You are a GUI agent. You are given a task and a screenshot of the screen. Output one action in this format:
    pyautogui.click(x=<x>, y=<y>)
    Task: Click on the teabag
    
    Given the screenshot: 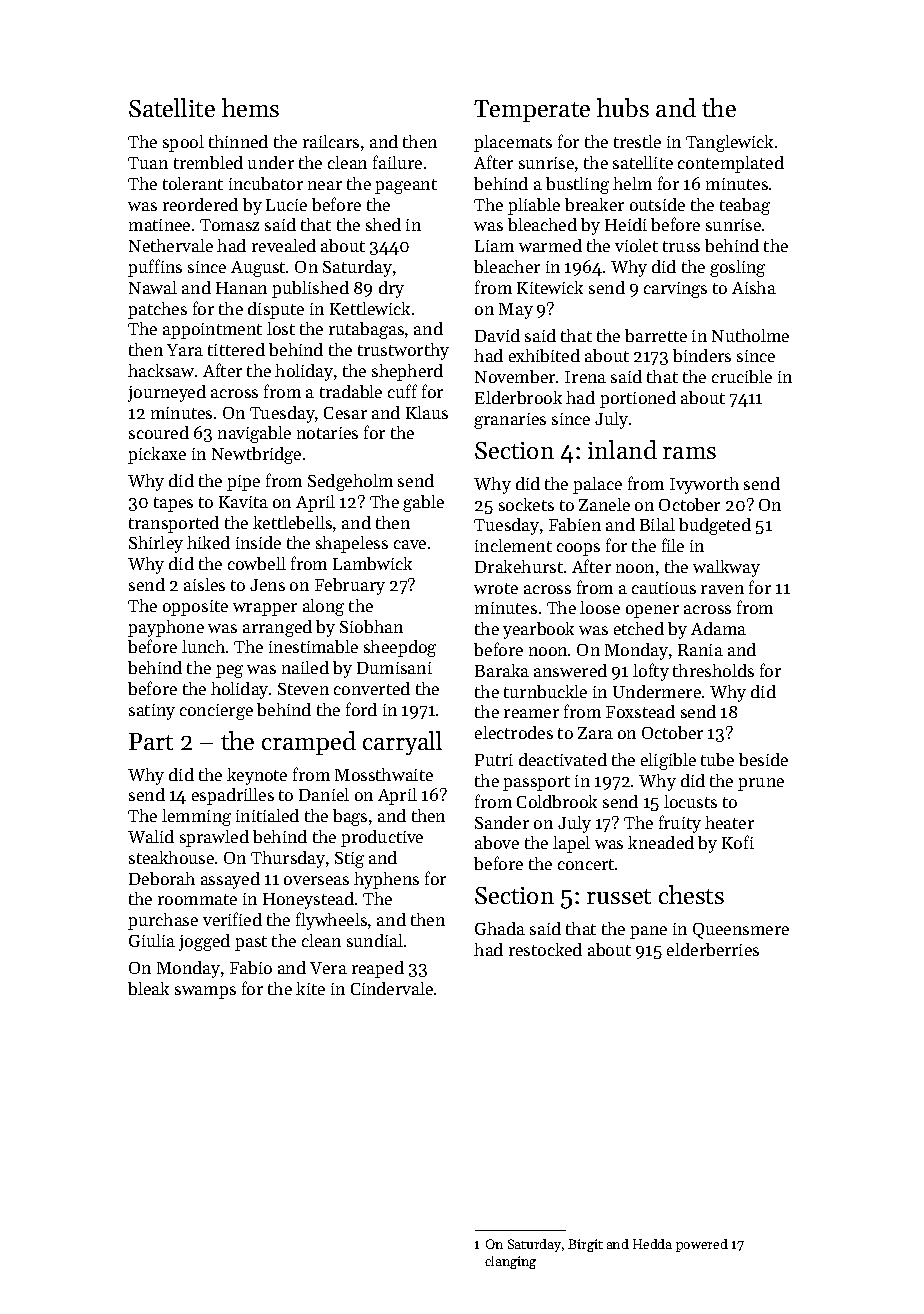 What is the action you would take?
    pyautogui.click(x=745, y=206)
